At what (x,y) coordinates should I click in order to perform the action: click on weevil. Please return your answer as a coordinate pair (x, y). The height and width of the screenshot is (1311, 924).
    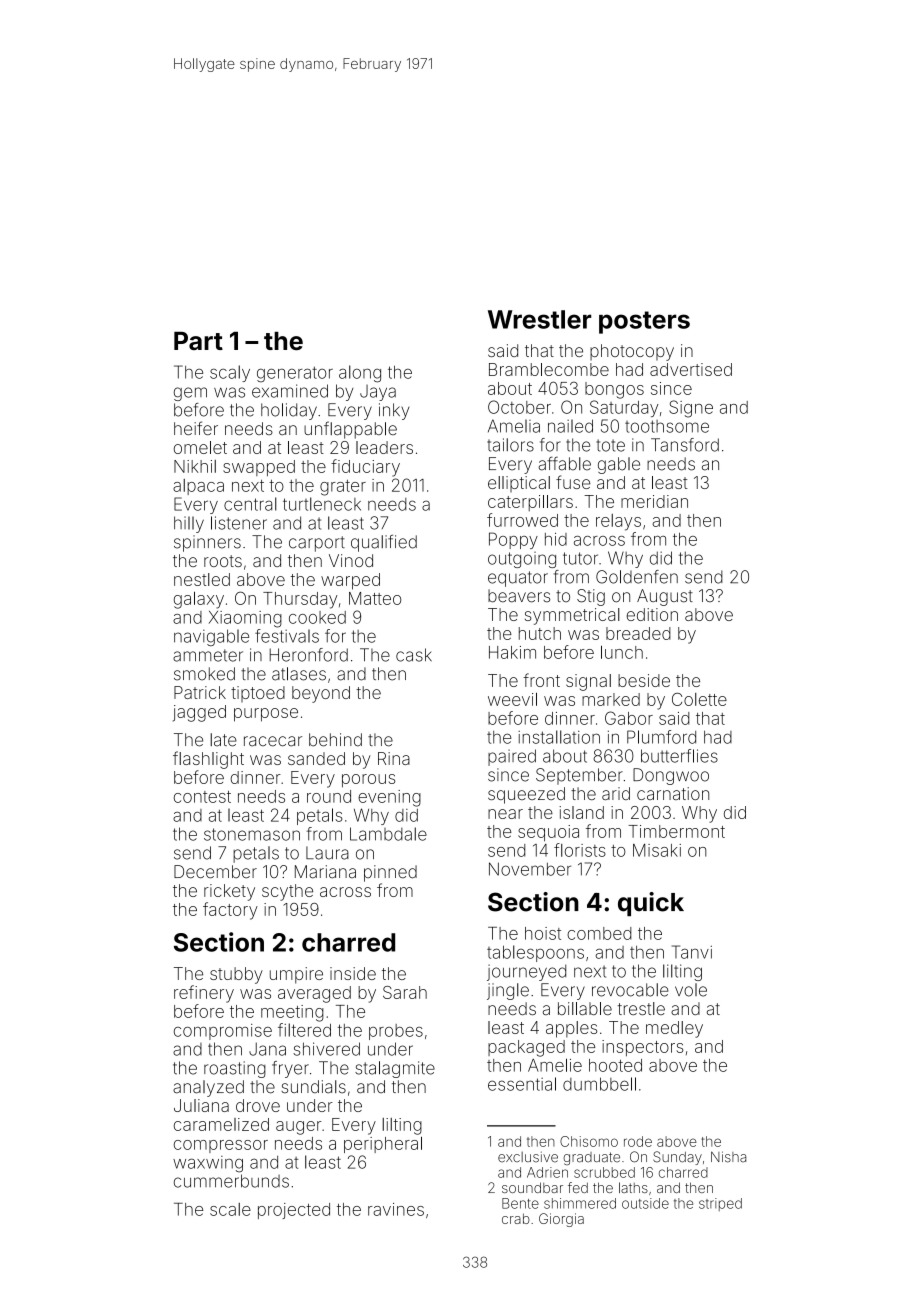
    Looking at the image, I should click on (512, 699).
